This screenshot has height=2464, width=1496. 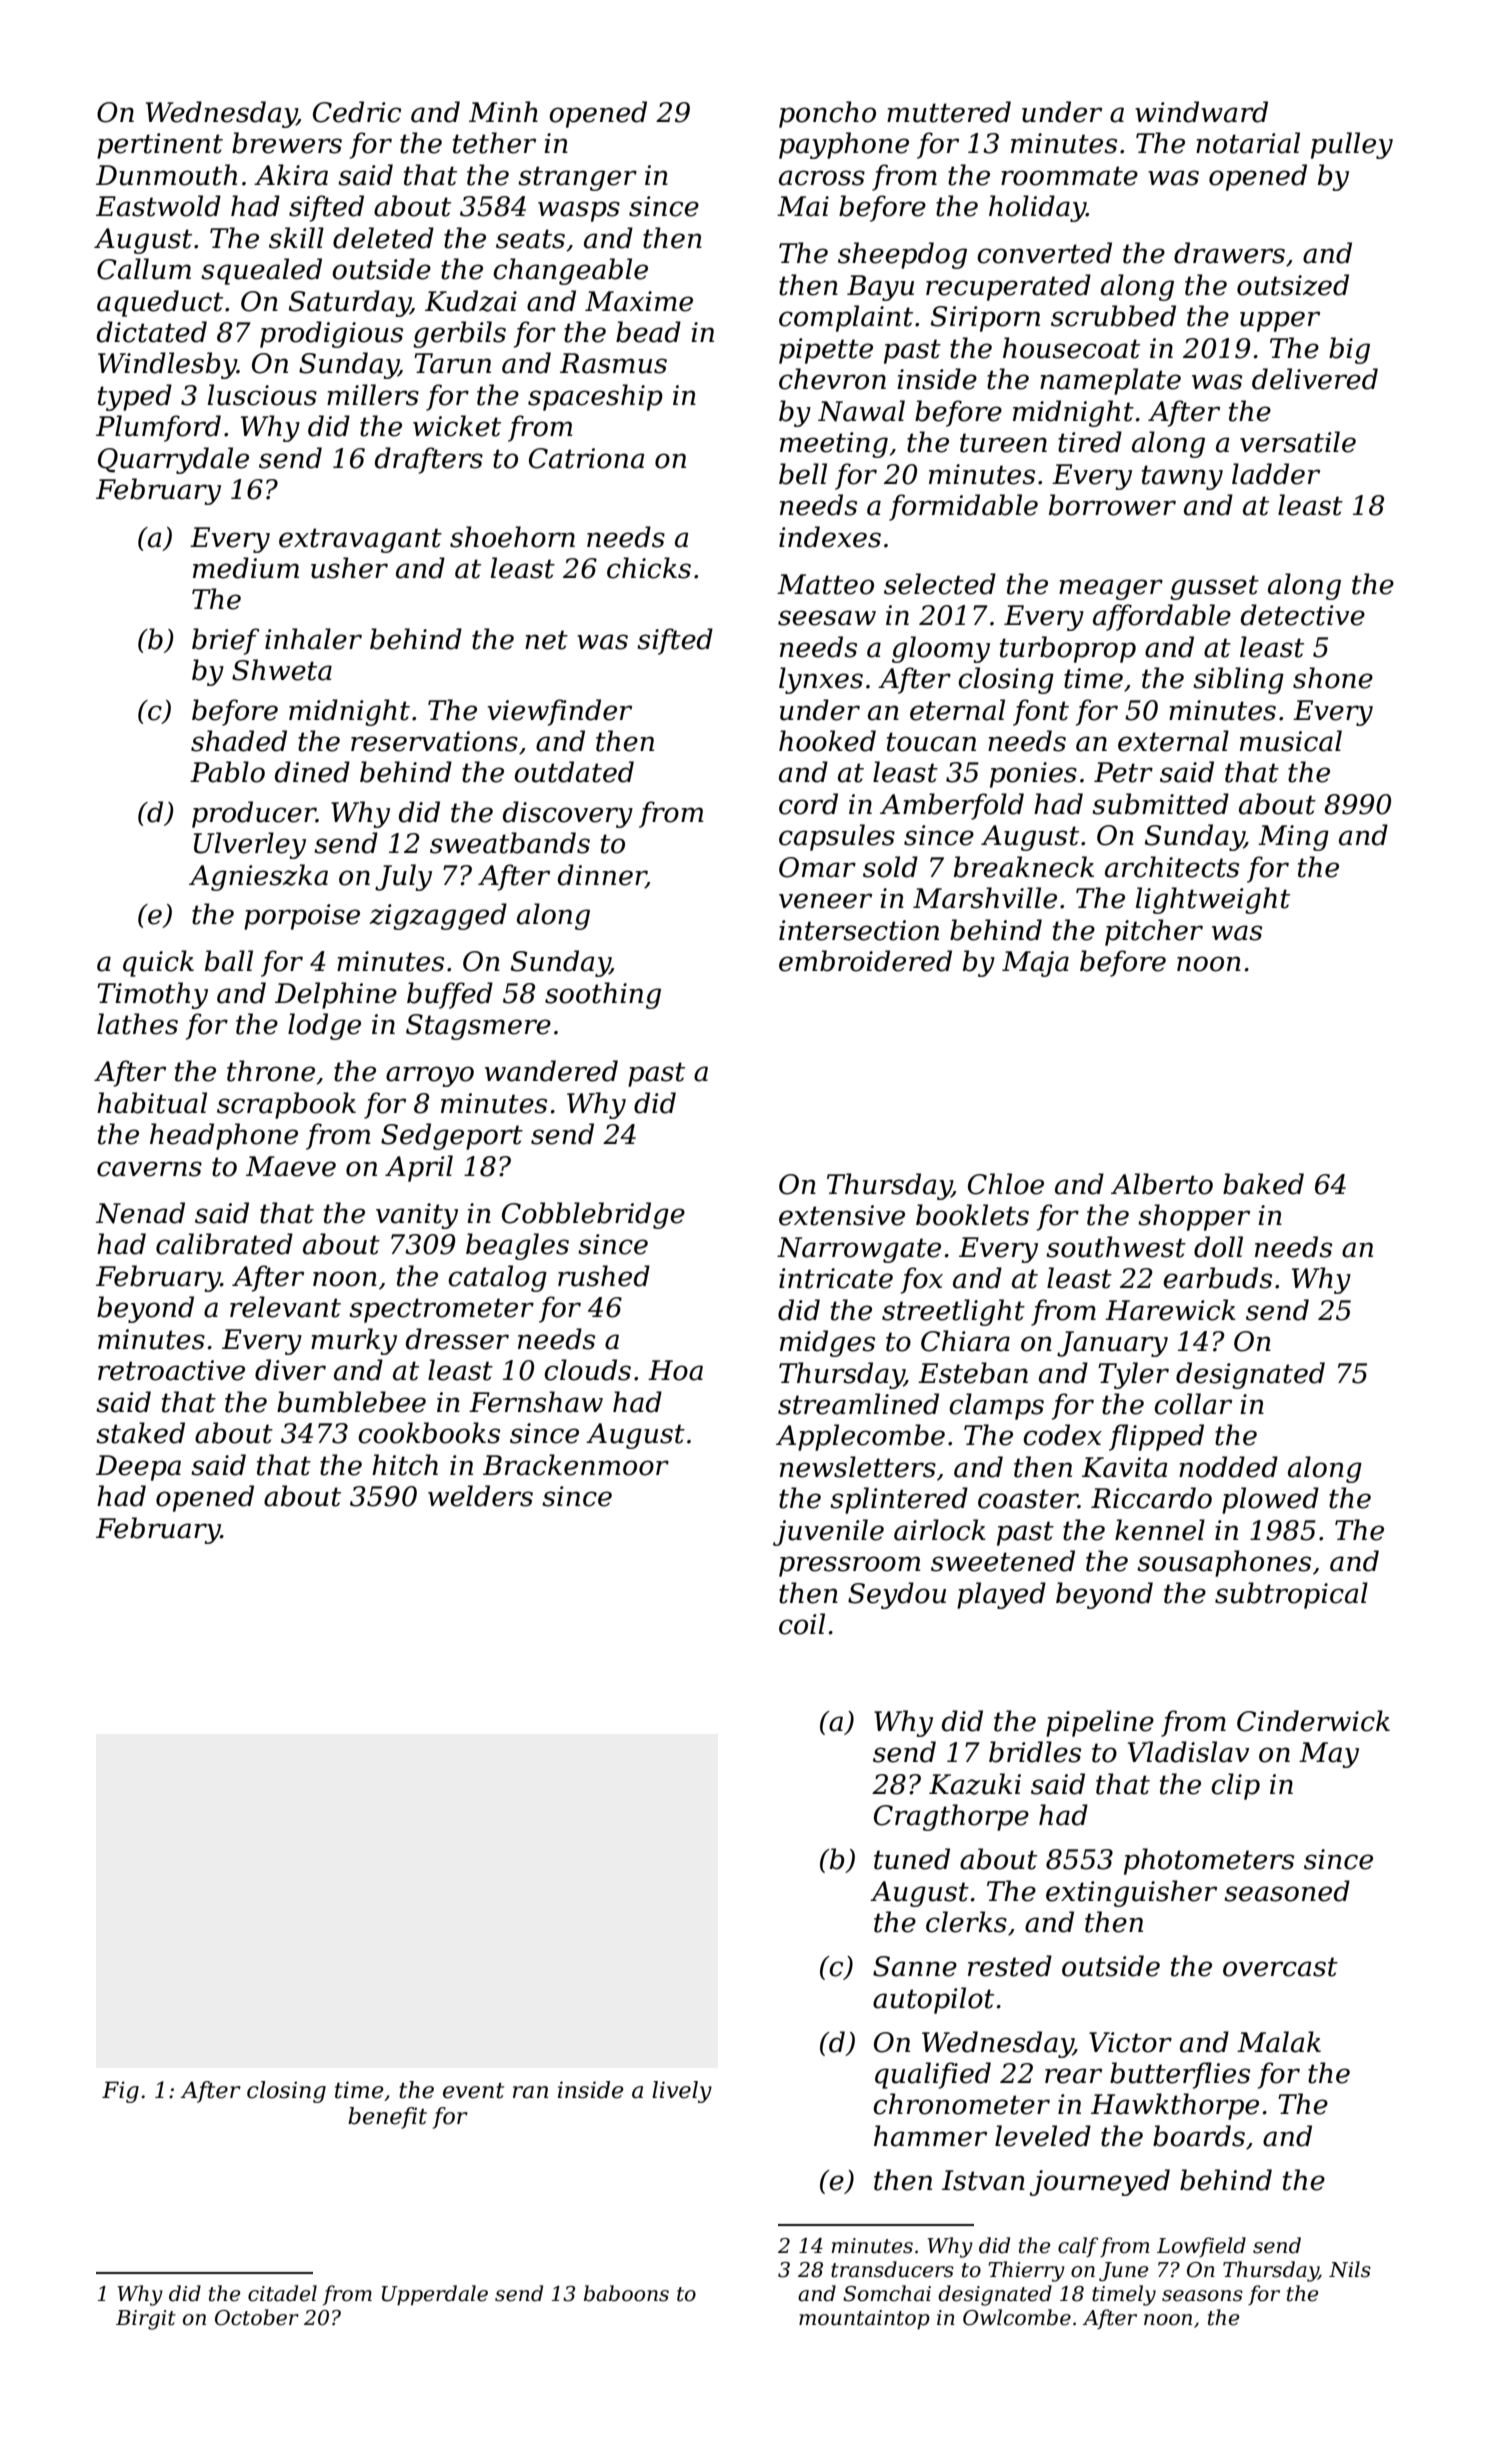 What do you see at coordinates (403, 877) in the screenshot?
I see `July` at bounding box center [403, 877].
